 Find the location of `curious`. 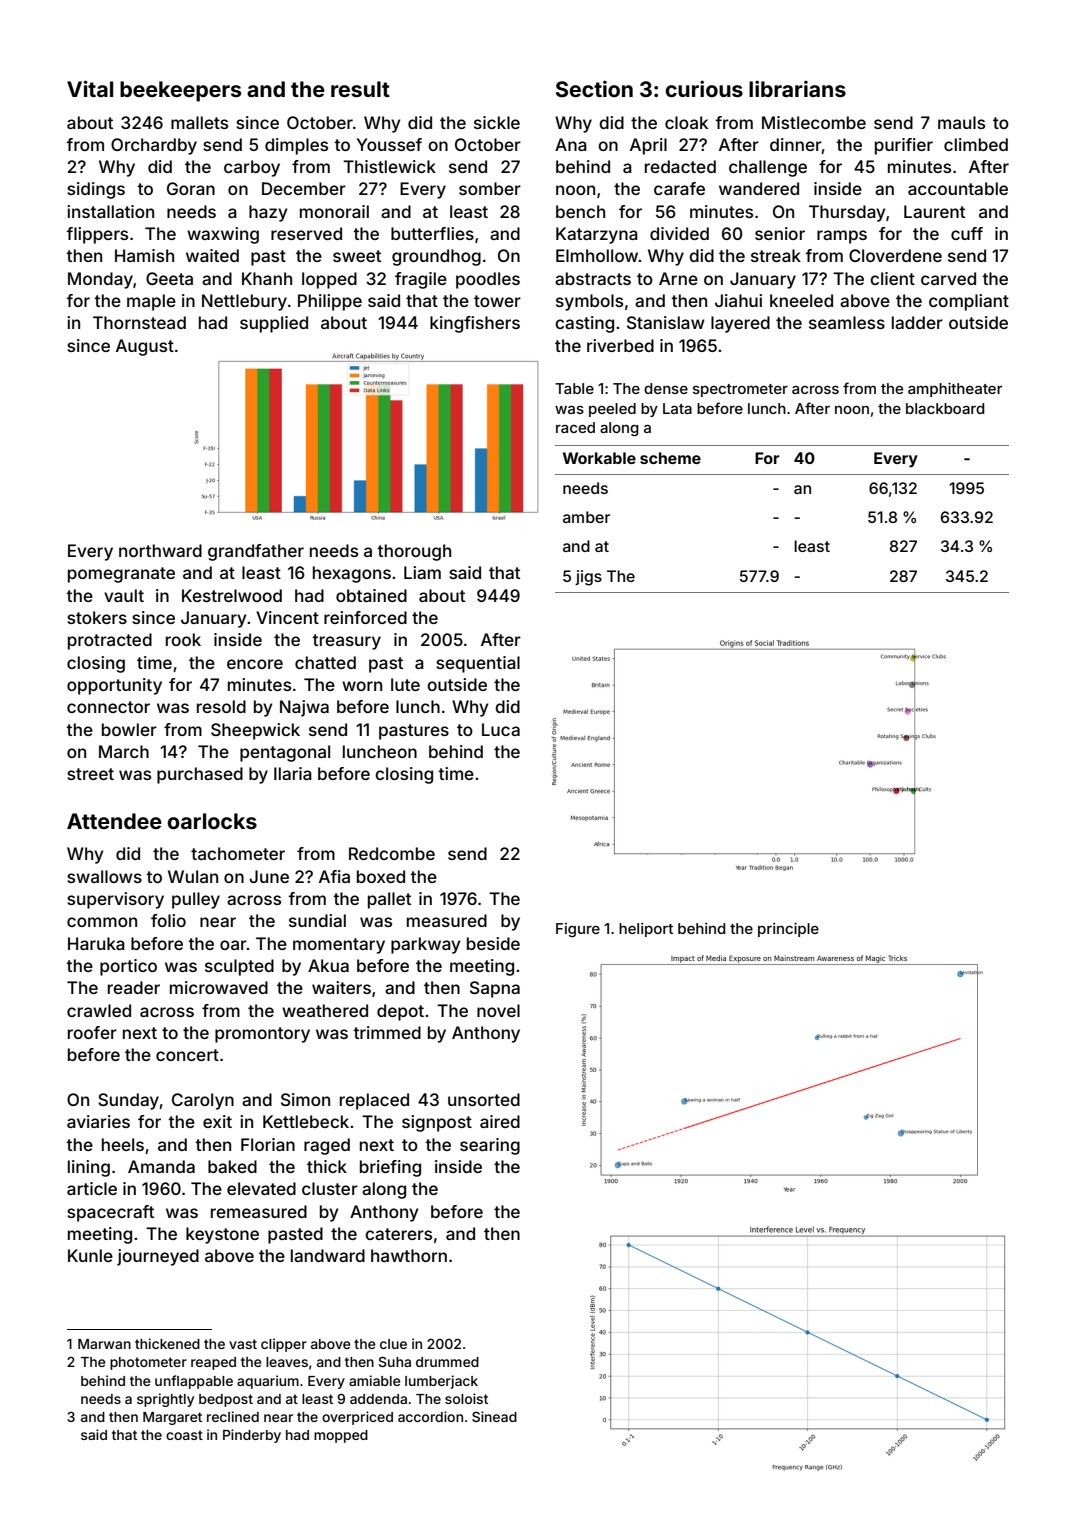

curious is located at coordinates (704, 88).
